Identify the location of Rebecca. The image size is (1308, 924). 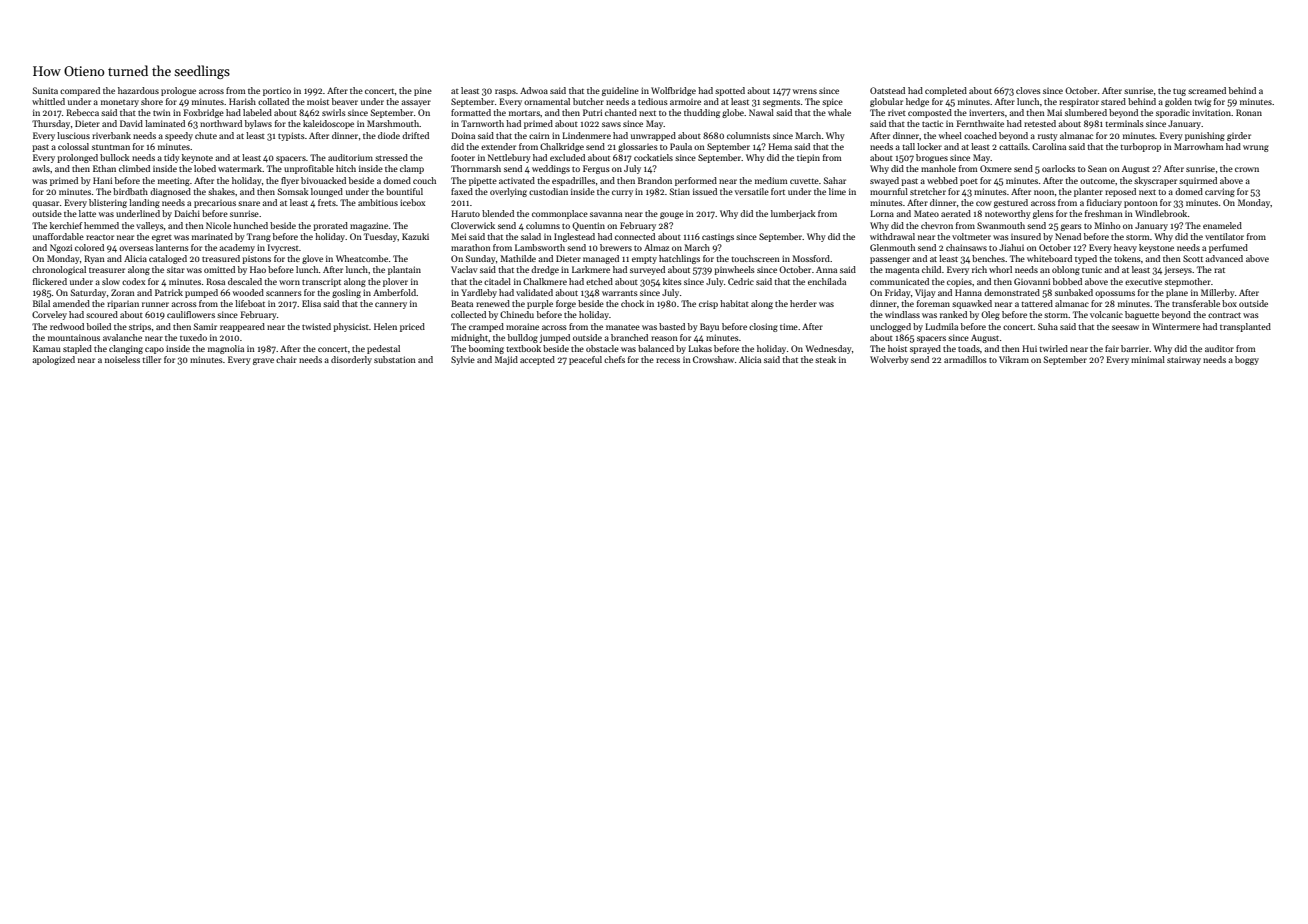
(82, 112).
